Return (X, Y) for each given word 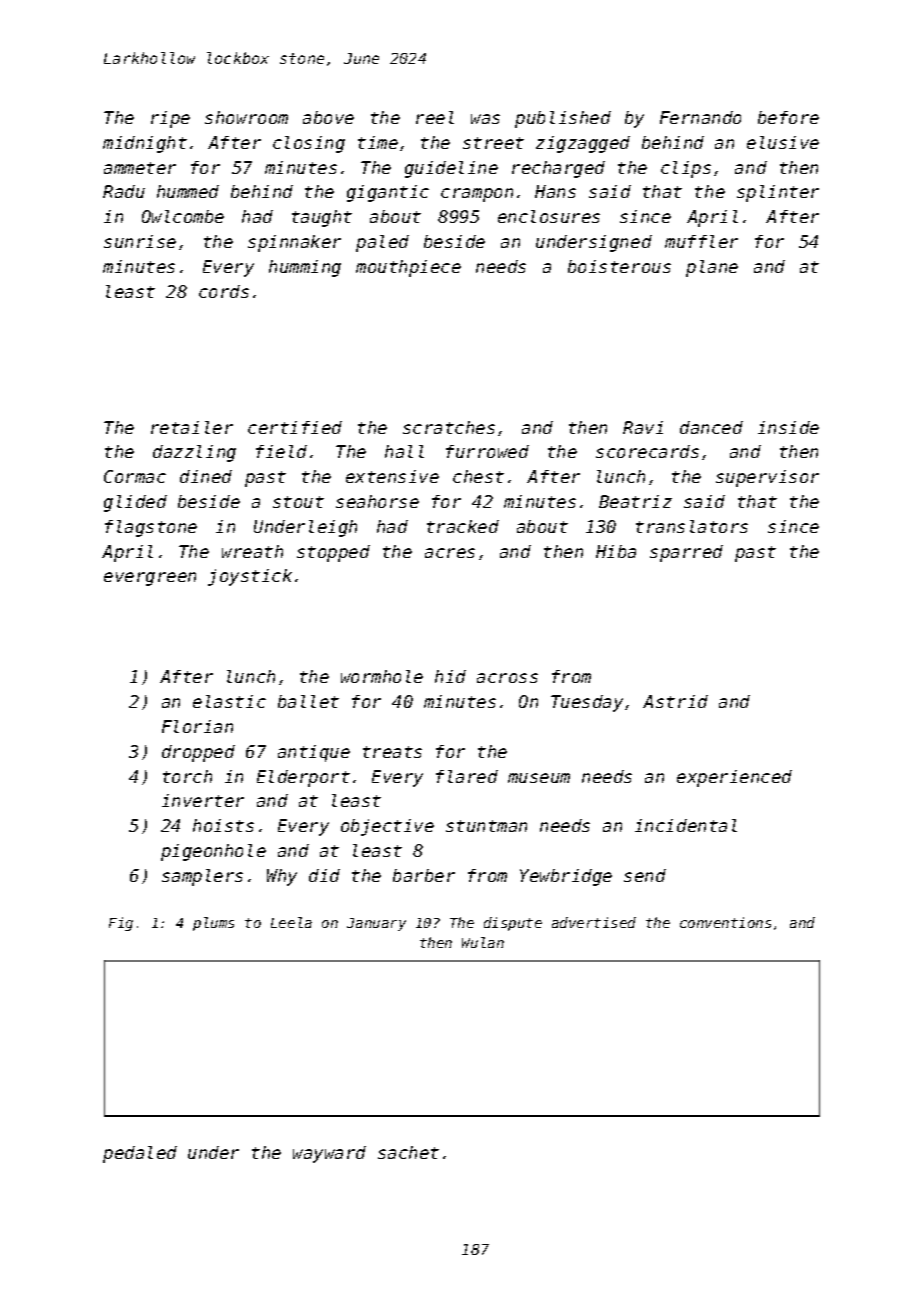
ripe (170, 119)
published (563, 119)
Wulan (483, 942)
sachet (408, 1152)
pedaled (140, 1154)
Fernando (700, 117)
